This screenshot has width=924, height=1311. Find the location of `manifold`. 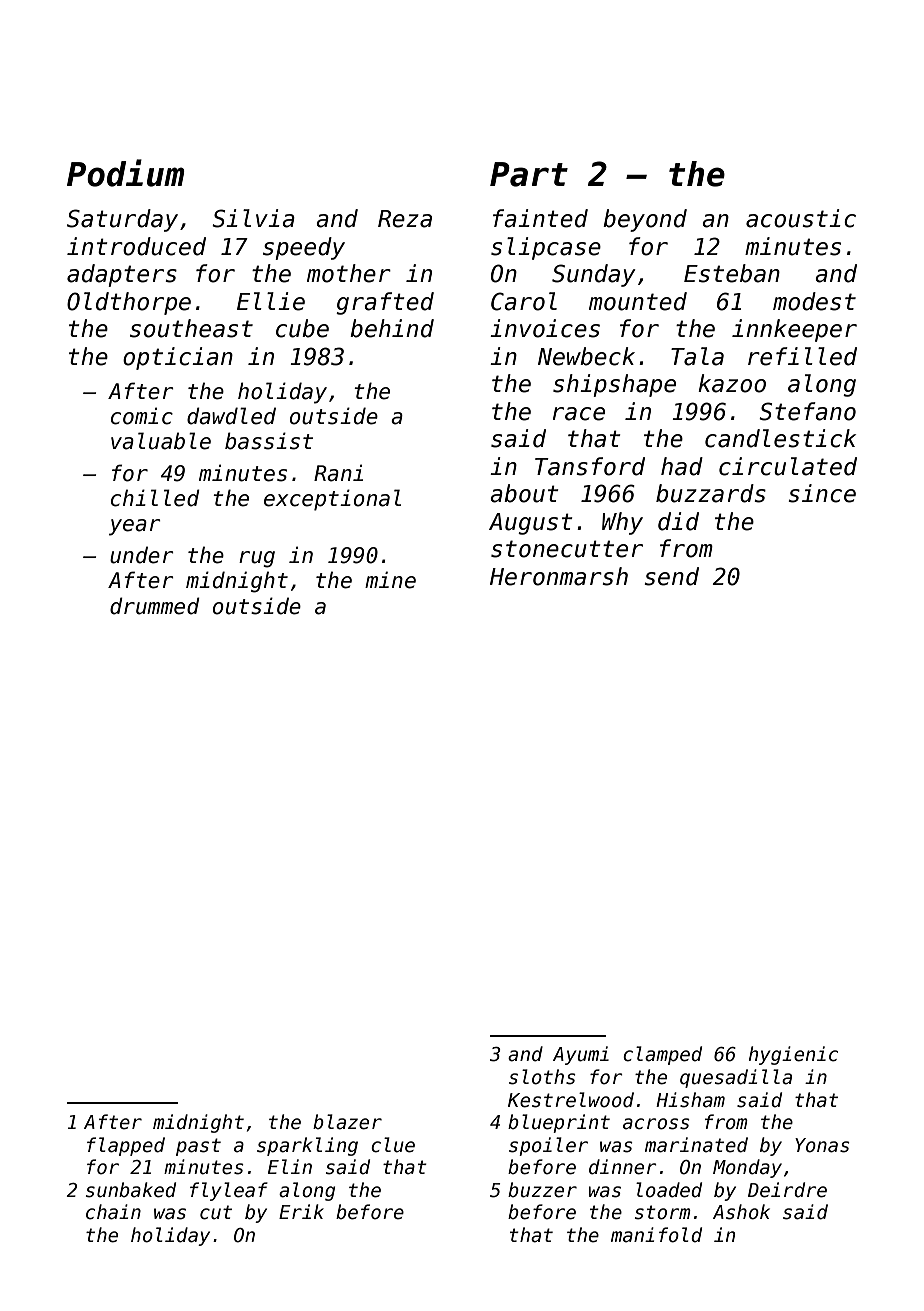

manifold is located at coordinates (656, 1235).
